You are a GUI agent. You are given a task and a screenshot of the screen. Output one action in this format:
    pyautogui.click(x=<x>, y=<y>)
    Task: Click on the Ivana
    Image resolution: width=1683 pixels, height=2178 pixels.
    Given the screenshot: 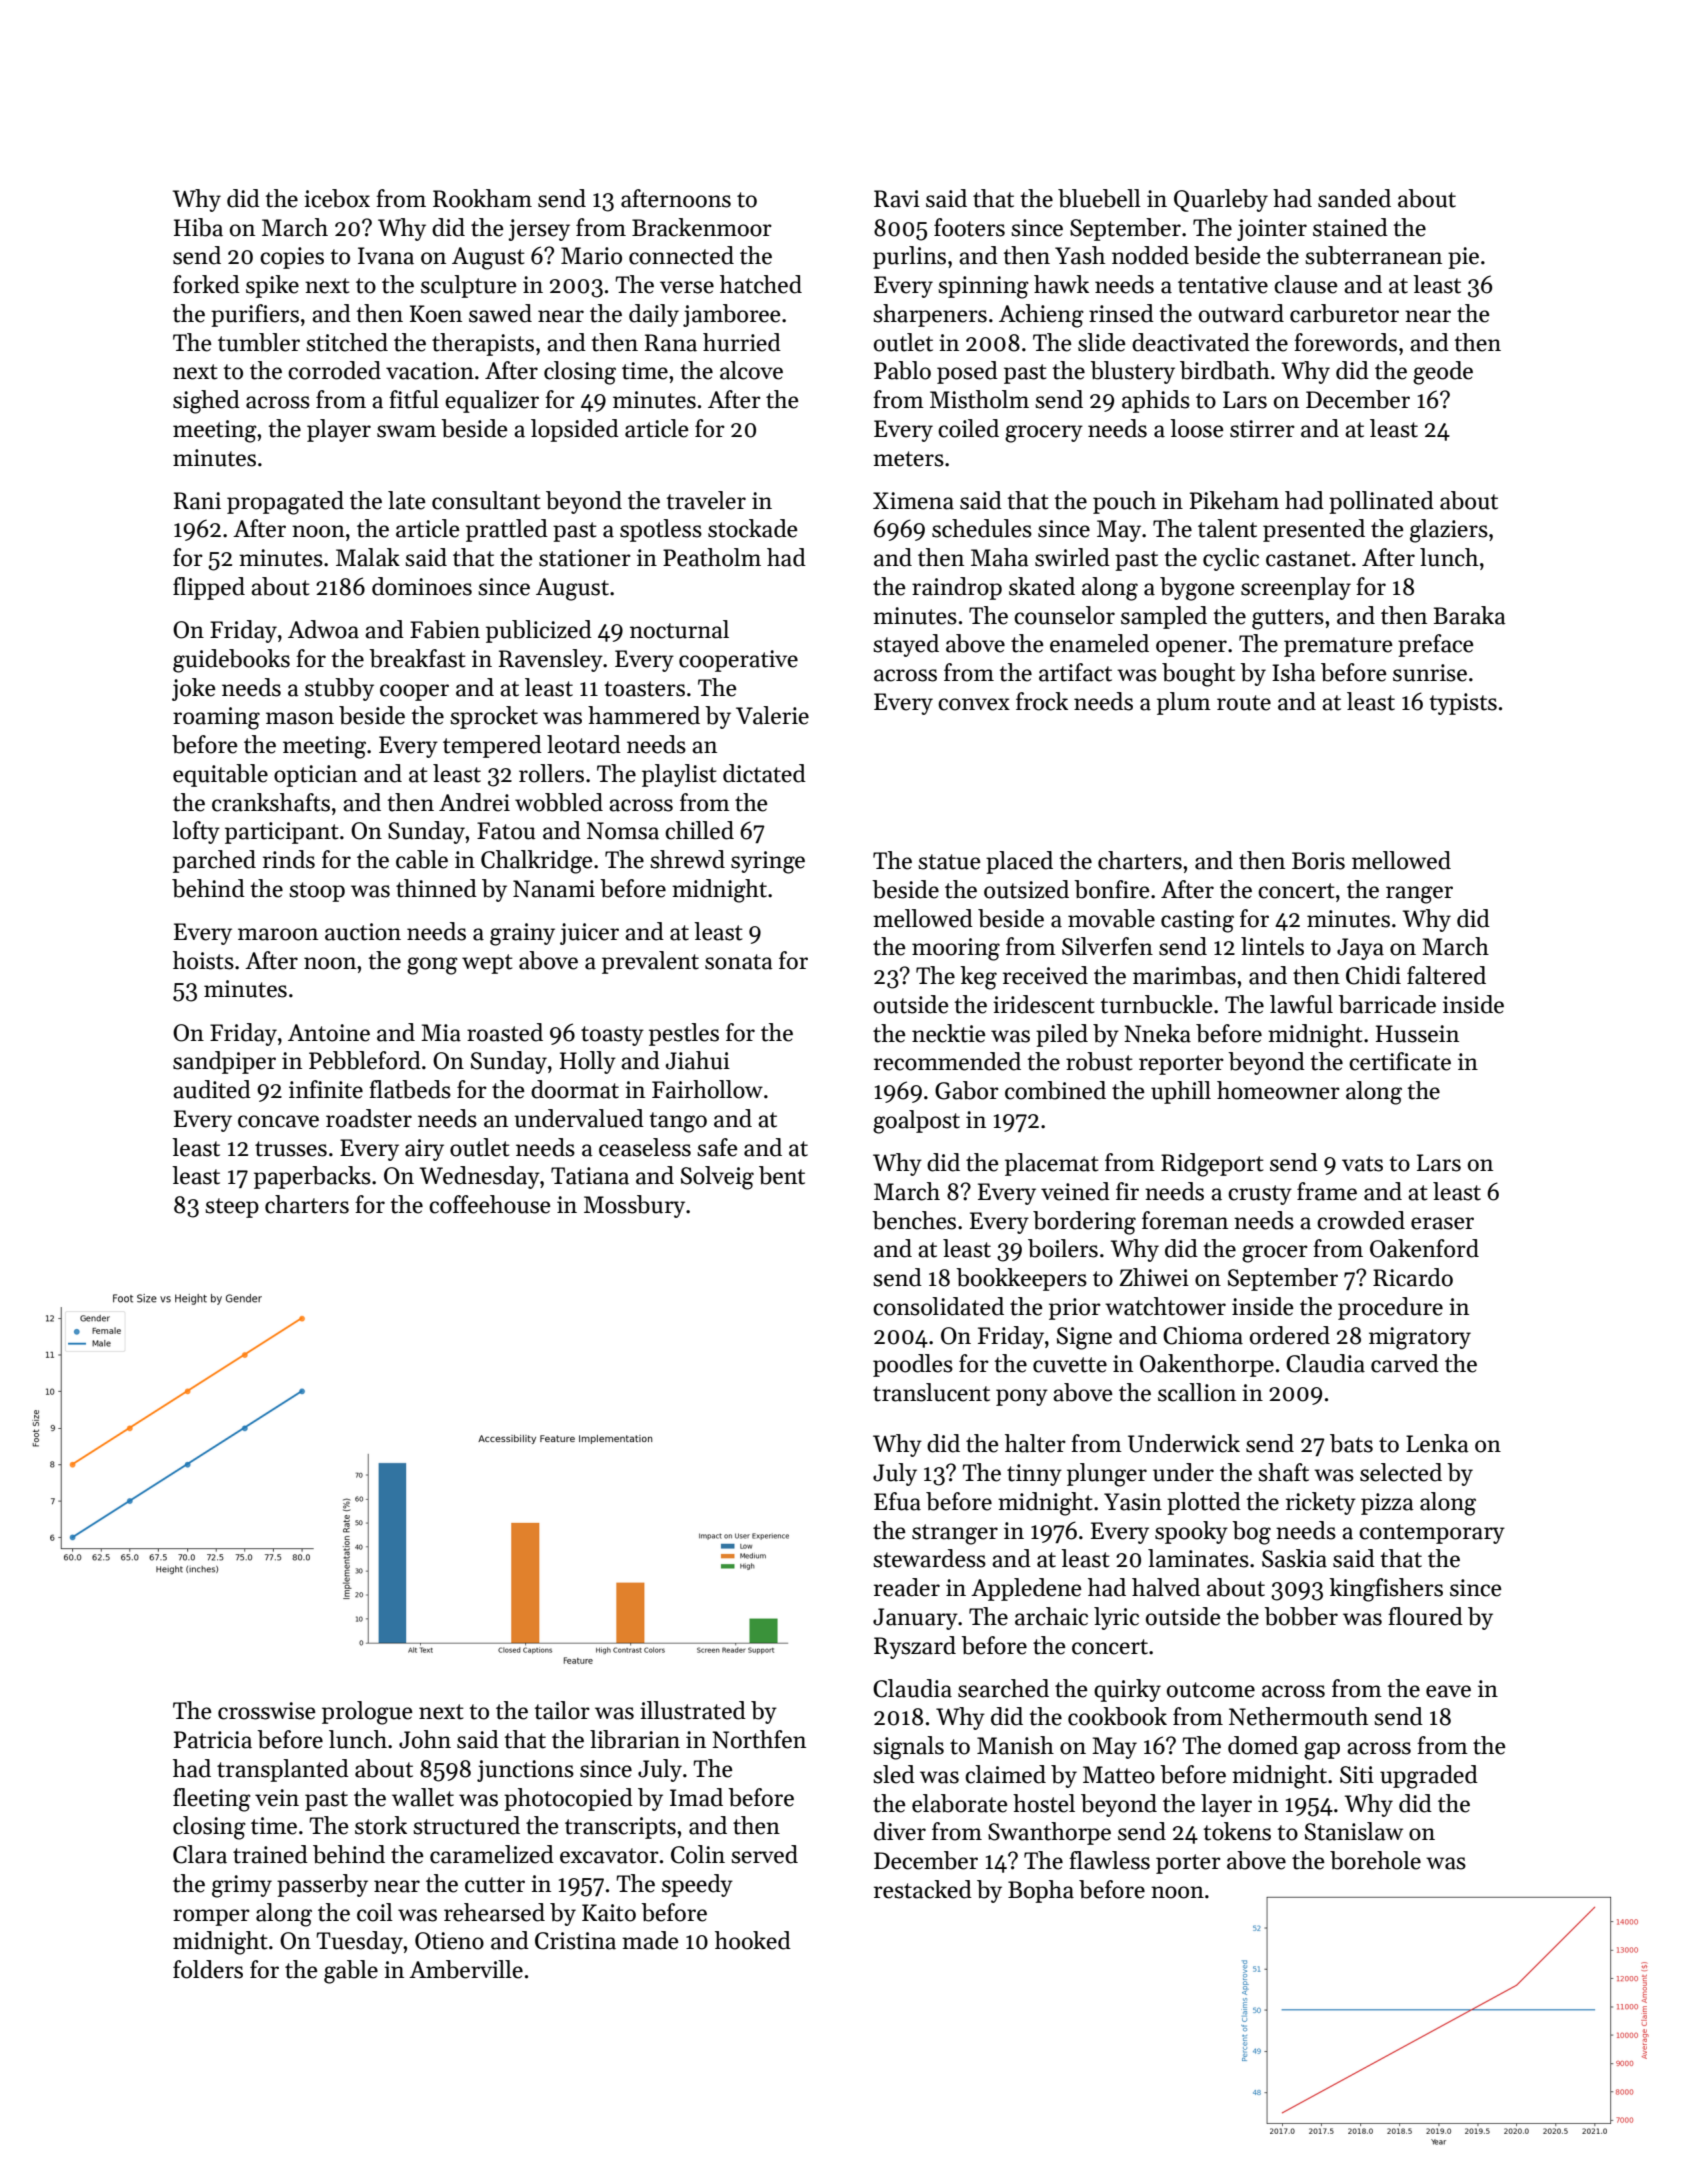 What is the action you would take?
    pyautogui.click(x=386, y=256)
